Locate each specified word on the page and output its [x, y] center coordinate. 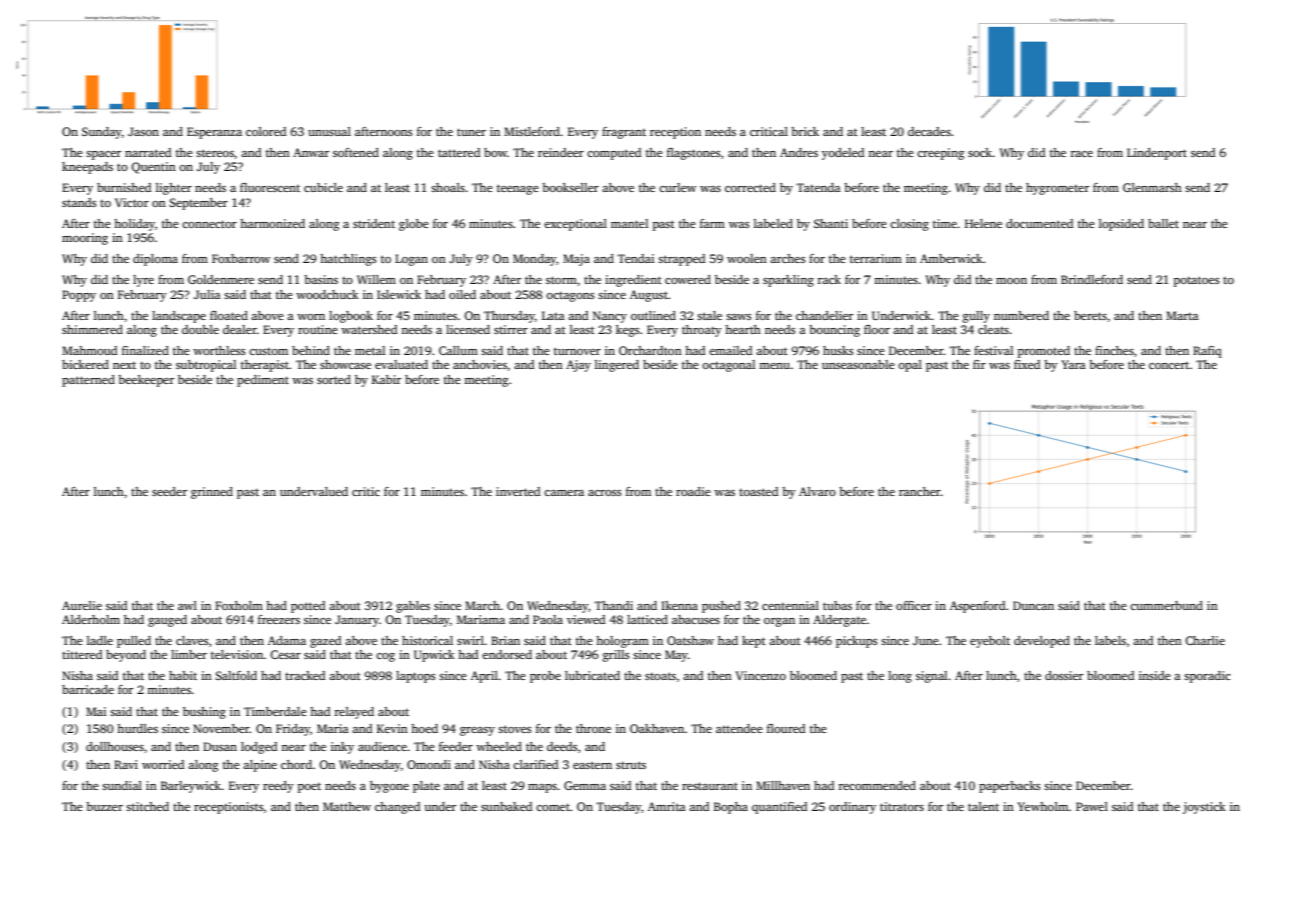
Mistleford [532, 131]
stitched [147, 806]
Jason [143, 131]
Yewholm [1043, 806]
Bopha [731, 808]
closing [909, 225]
